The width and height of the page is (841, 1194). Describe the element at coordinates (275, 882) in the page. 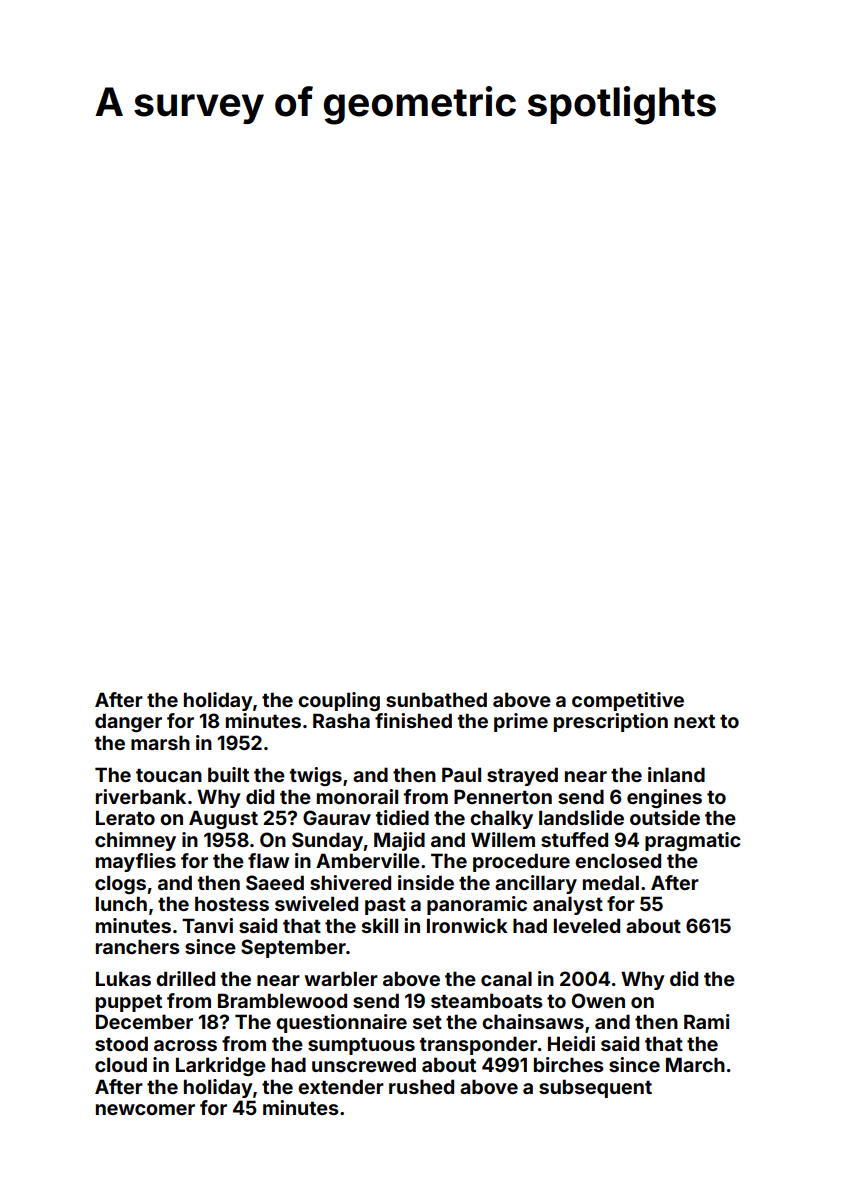

I see `Saeed` at that location.
